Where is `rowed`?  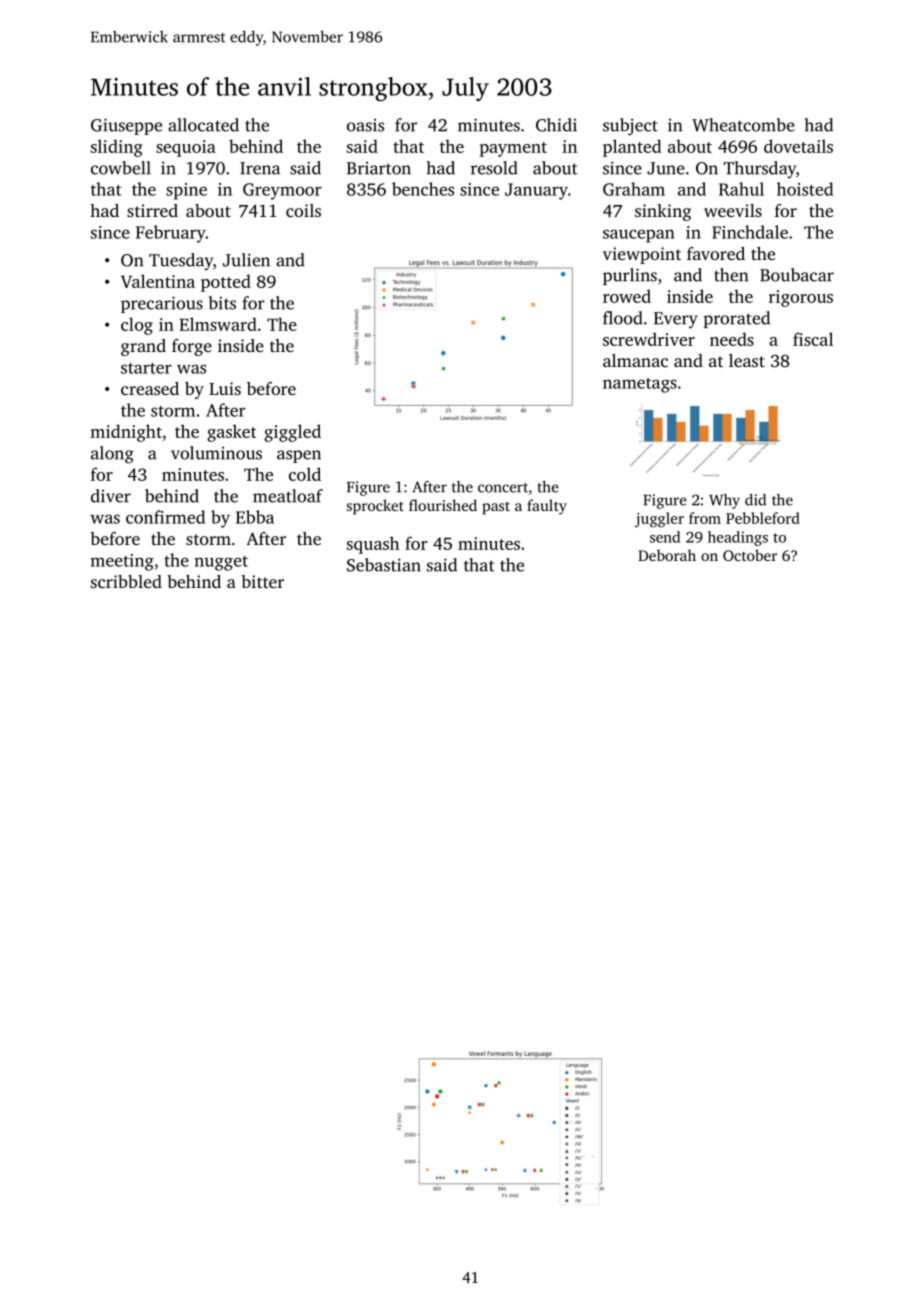 rowed is located at coordinates (627, 296).
